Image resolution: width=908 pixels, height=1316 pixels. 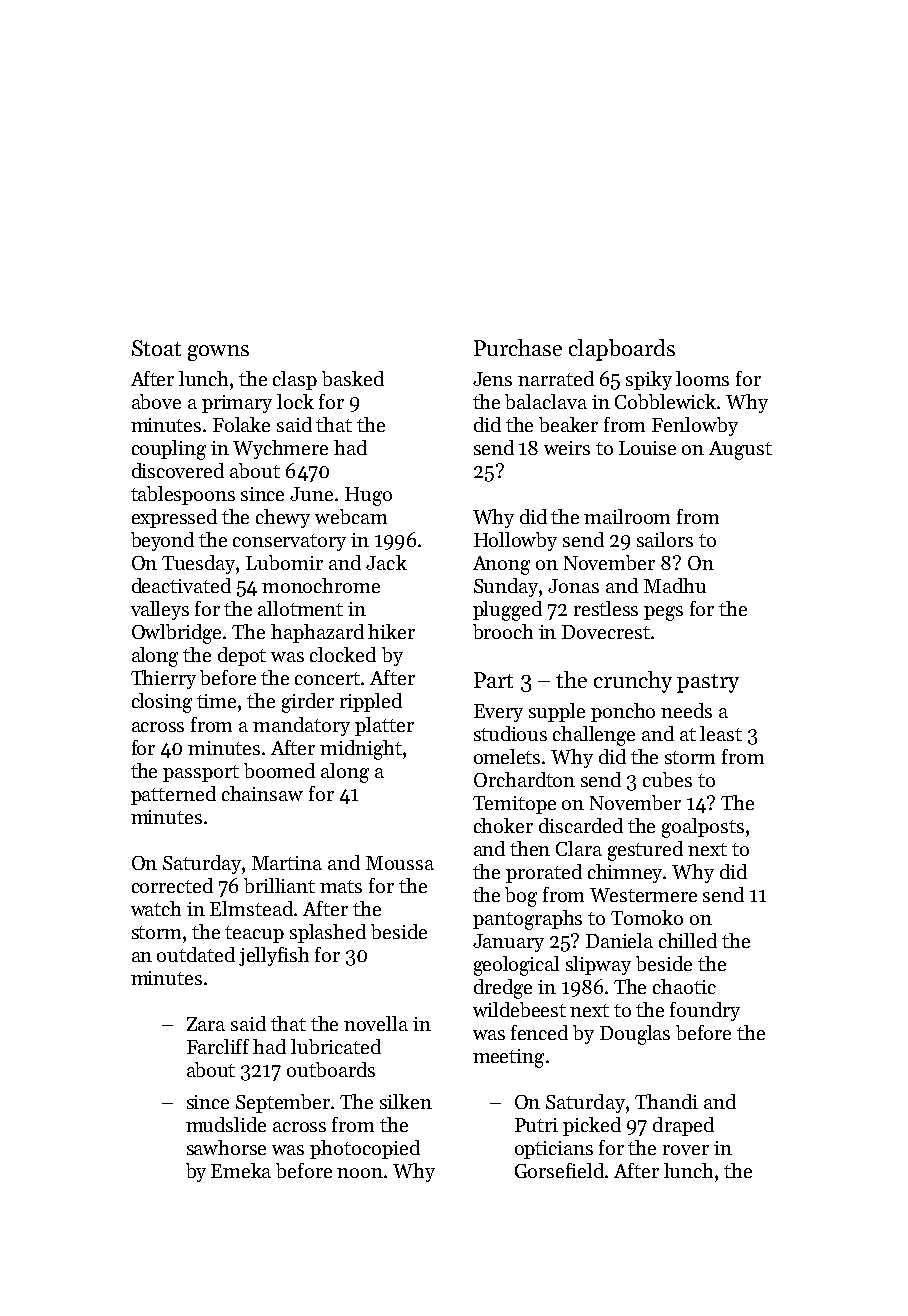 What do you see at coordinates (703, 828) in the screenshot?
I see `goalposts` at bounding box center [703, 828].
